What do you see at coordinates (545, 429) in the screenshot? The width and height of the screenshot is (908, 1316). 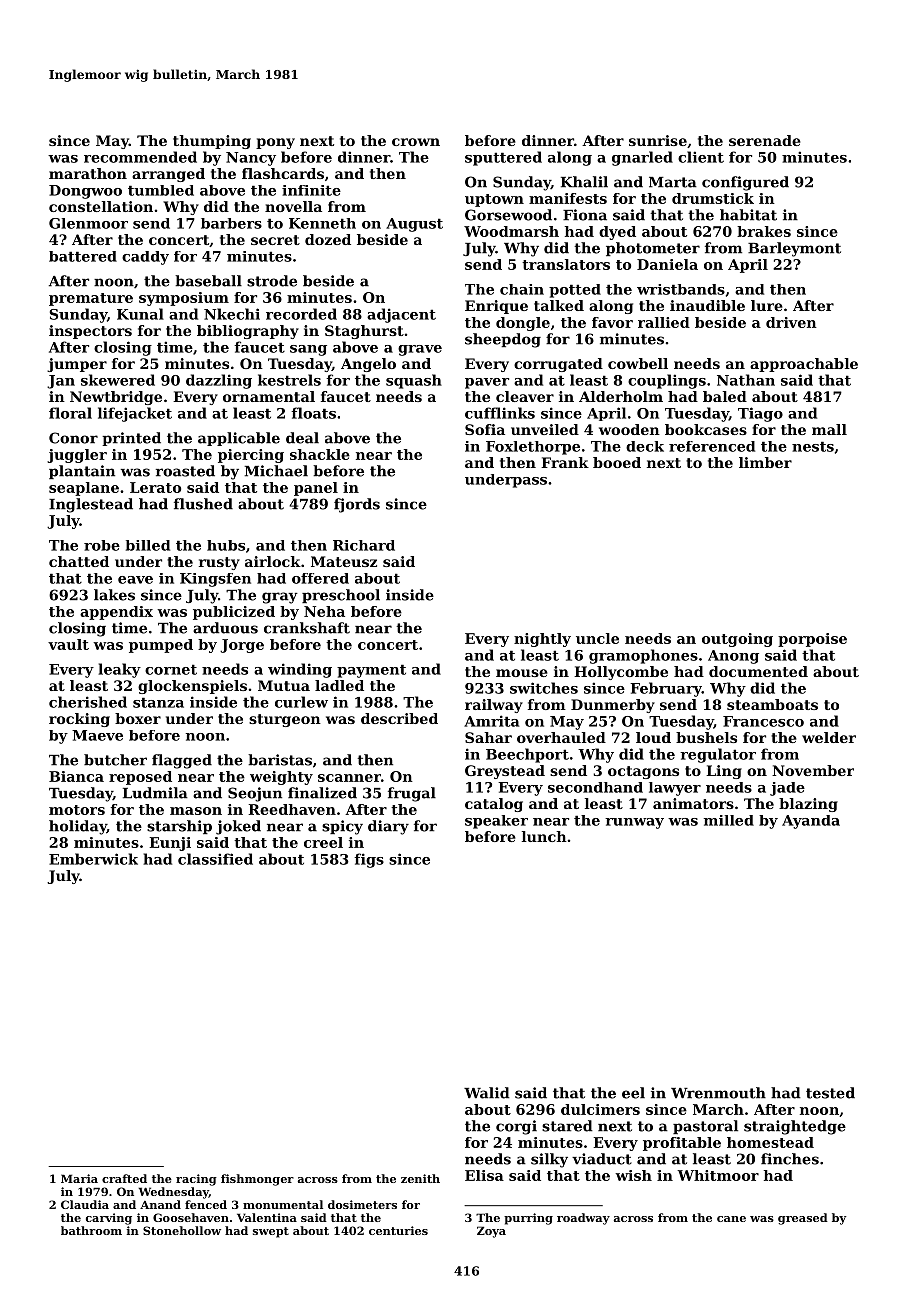 I see `unveiled` at bounding box center [545, 429].
